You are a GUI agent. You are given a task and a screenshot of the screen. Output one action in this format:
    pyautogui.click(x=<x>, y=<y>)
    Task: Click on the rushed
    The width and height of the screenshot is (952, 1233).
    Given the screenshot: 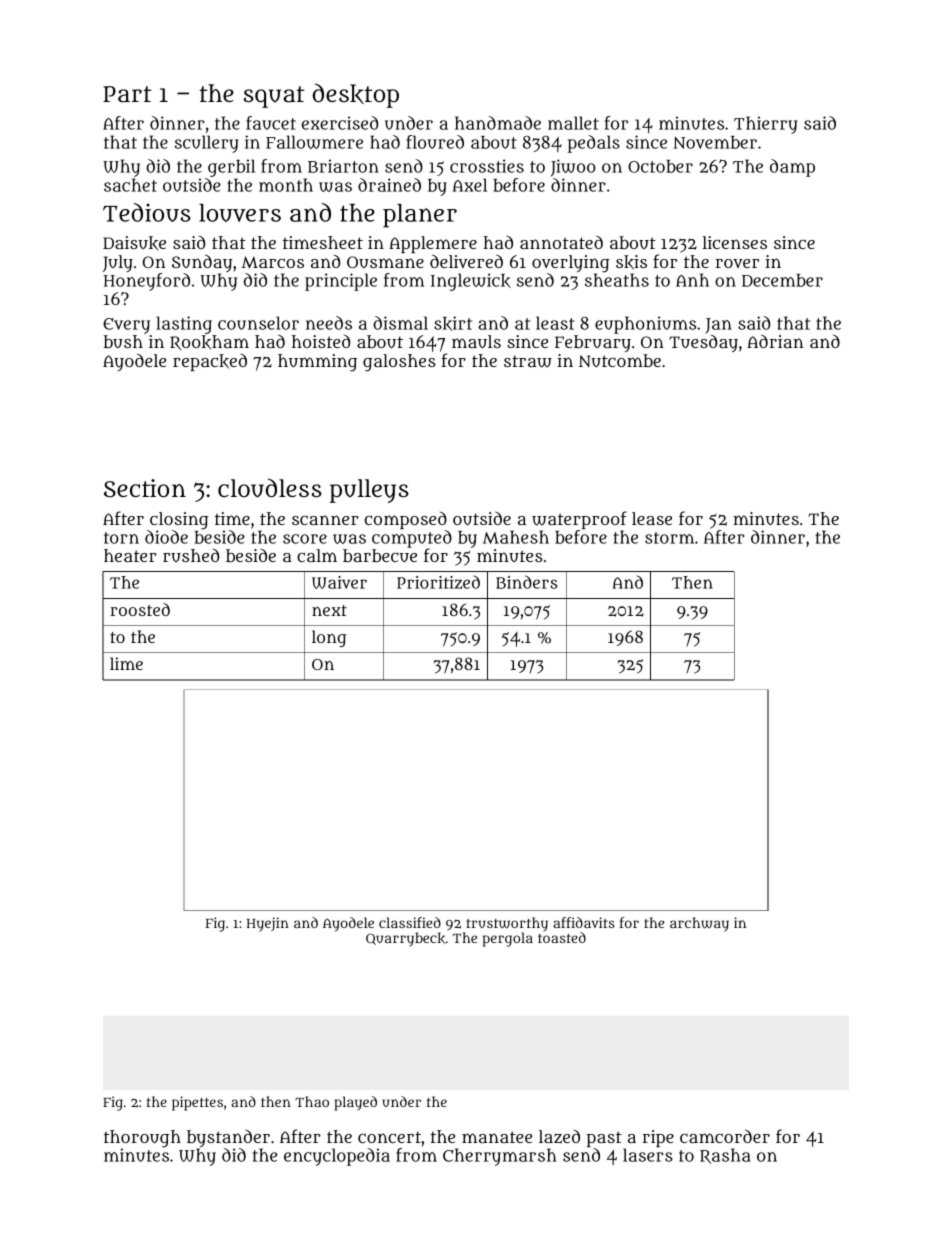 What is the action you would take?
    pyautogui.click(x=191, y=555)
